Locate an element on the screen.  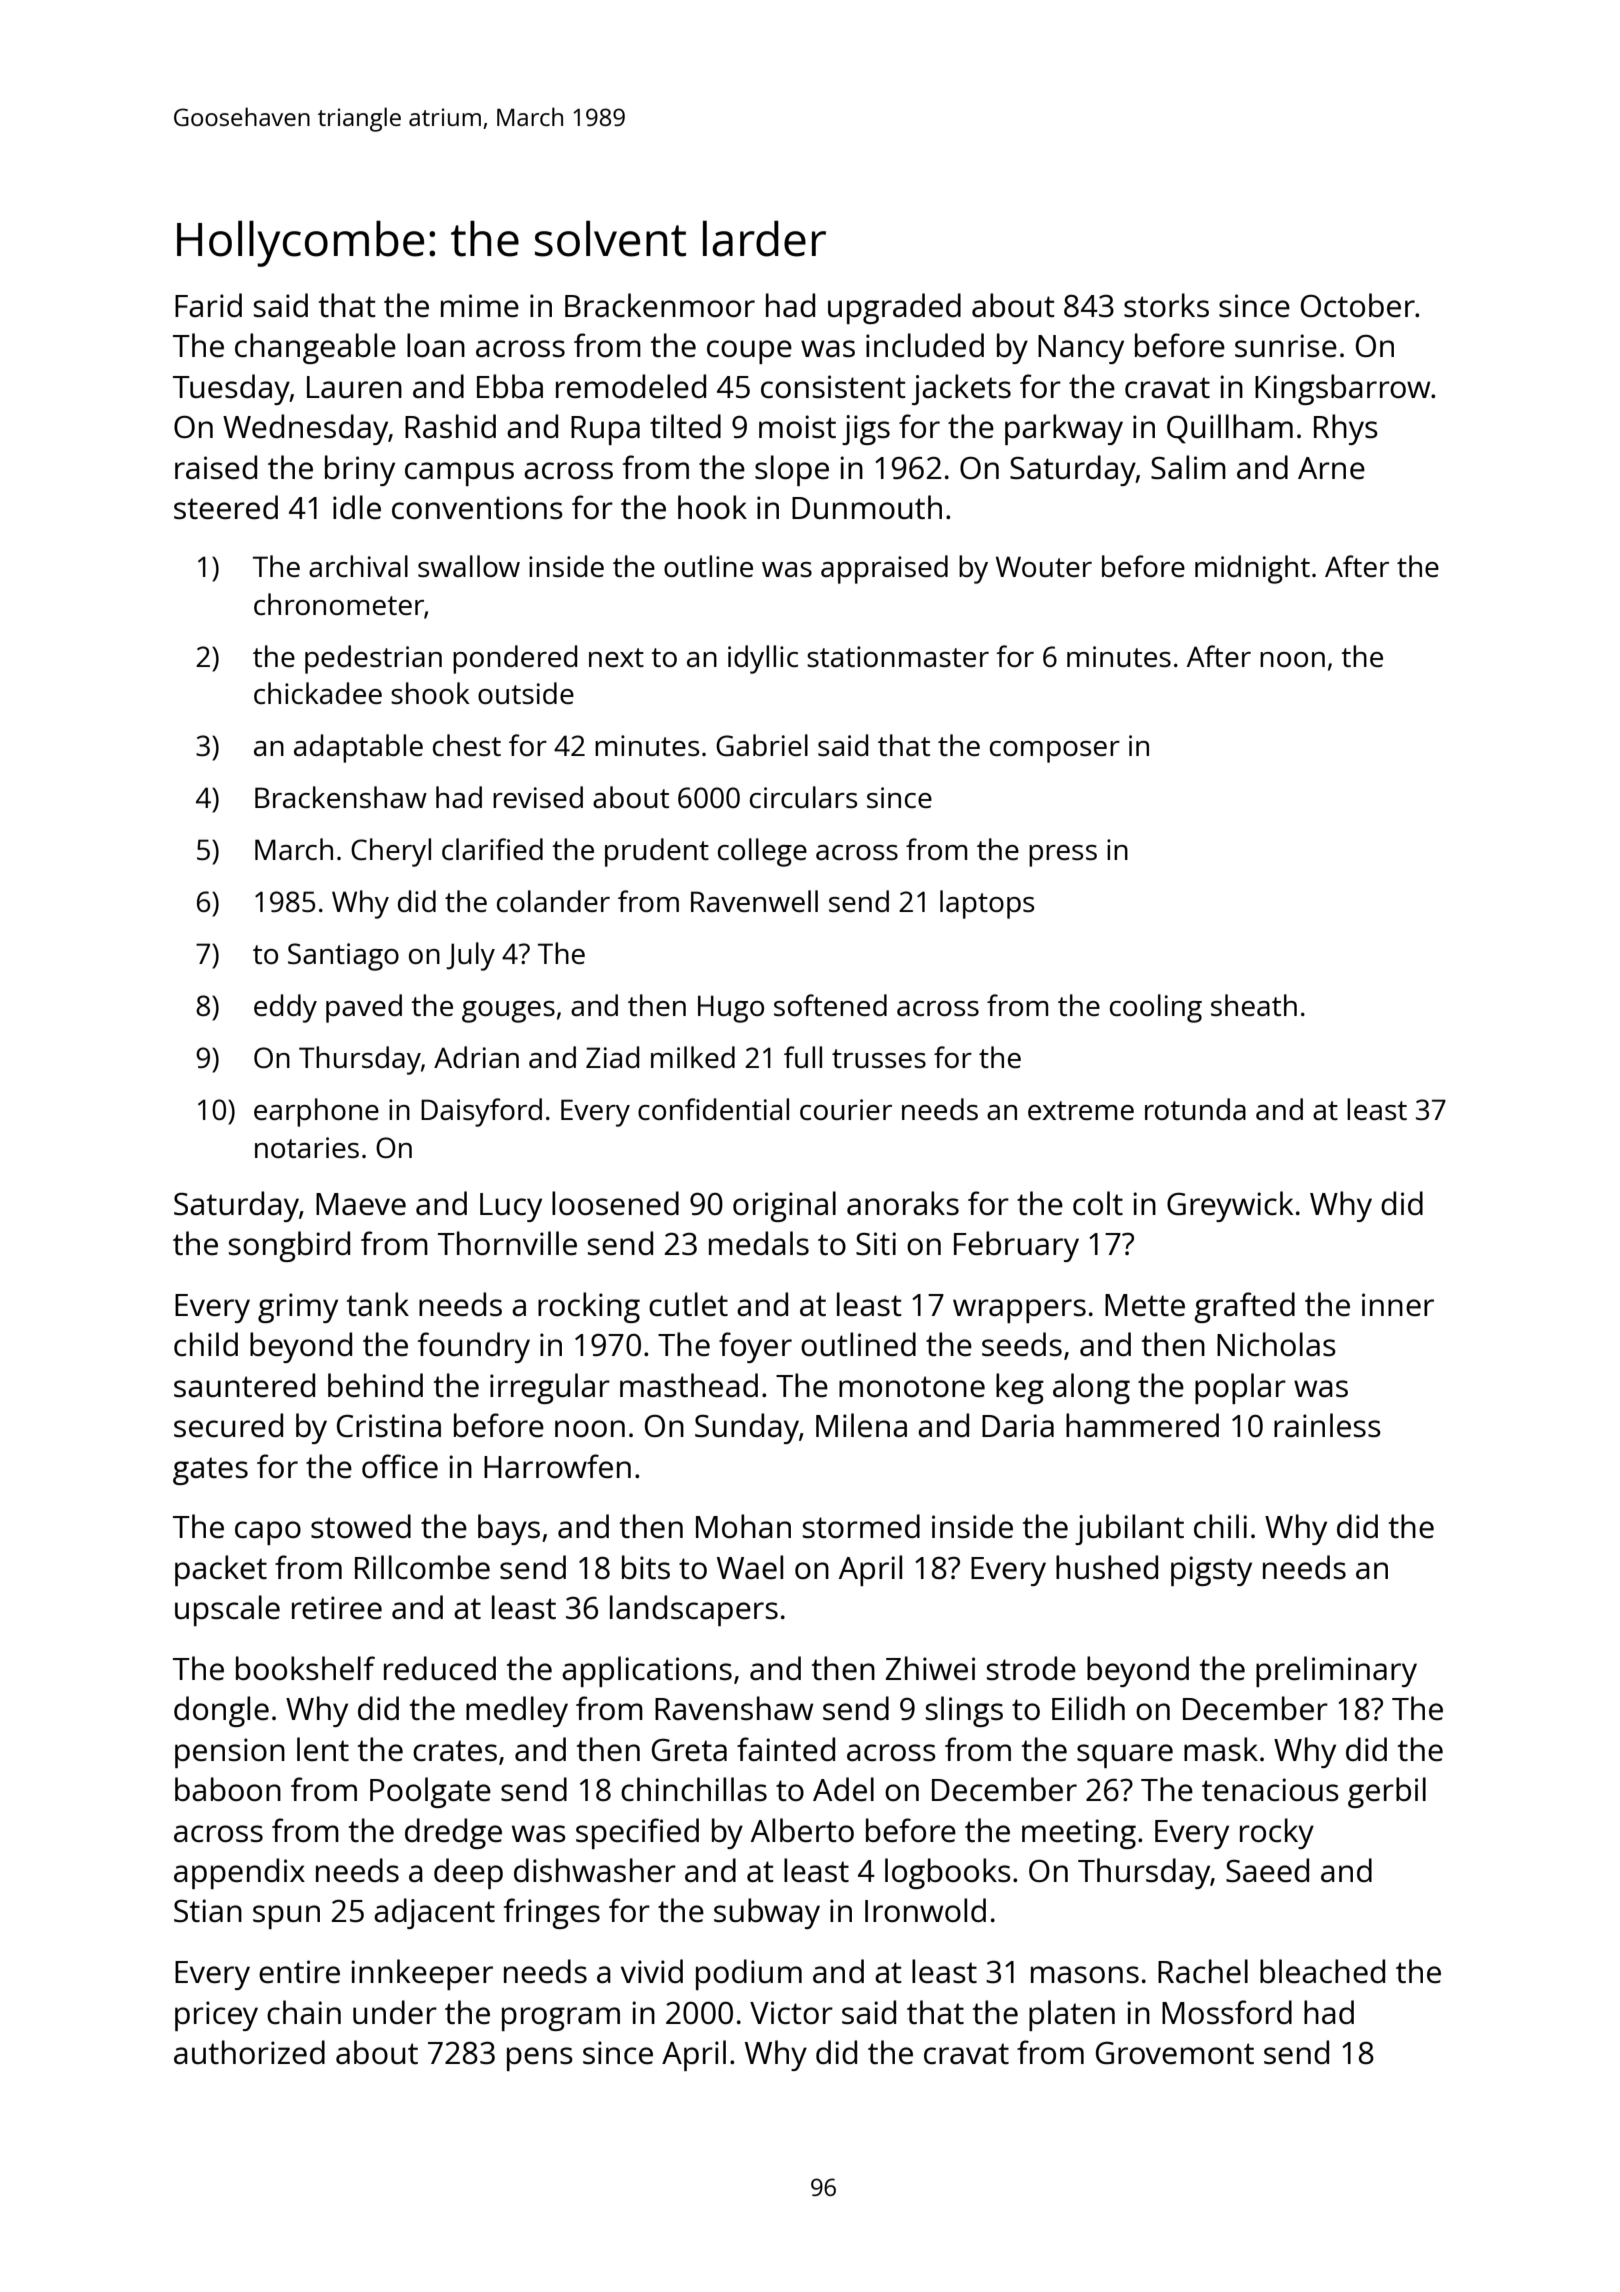
office is located at coordinates (400, 1466).
